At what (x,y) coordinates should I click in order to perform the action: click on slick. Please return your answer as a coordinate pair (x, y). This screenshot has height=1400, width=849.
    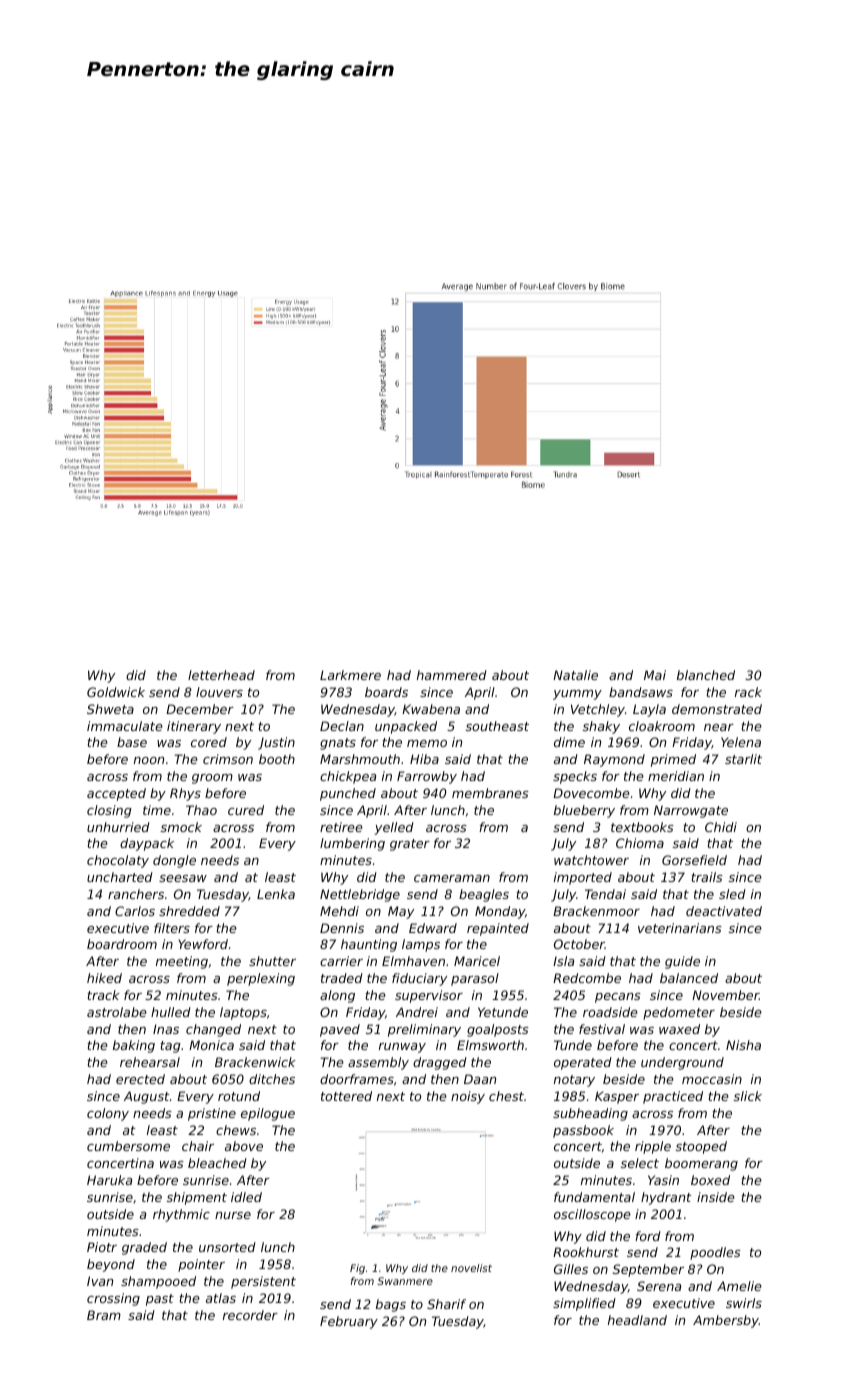
    Looking at the image, I should click on (748, 1096).
